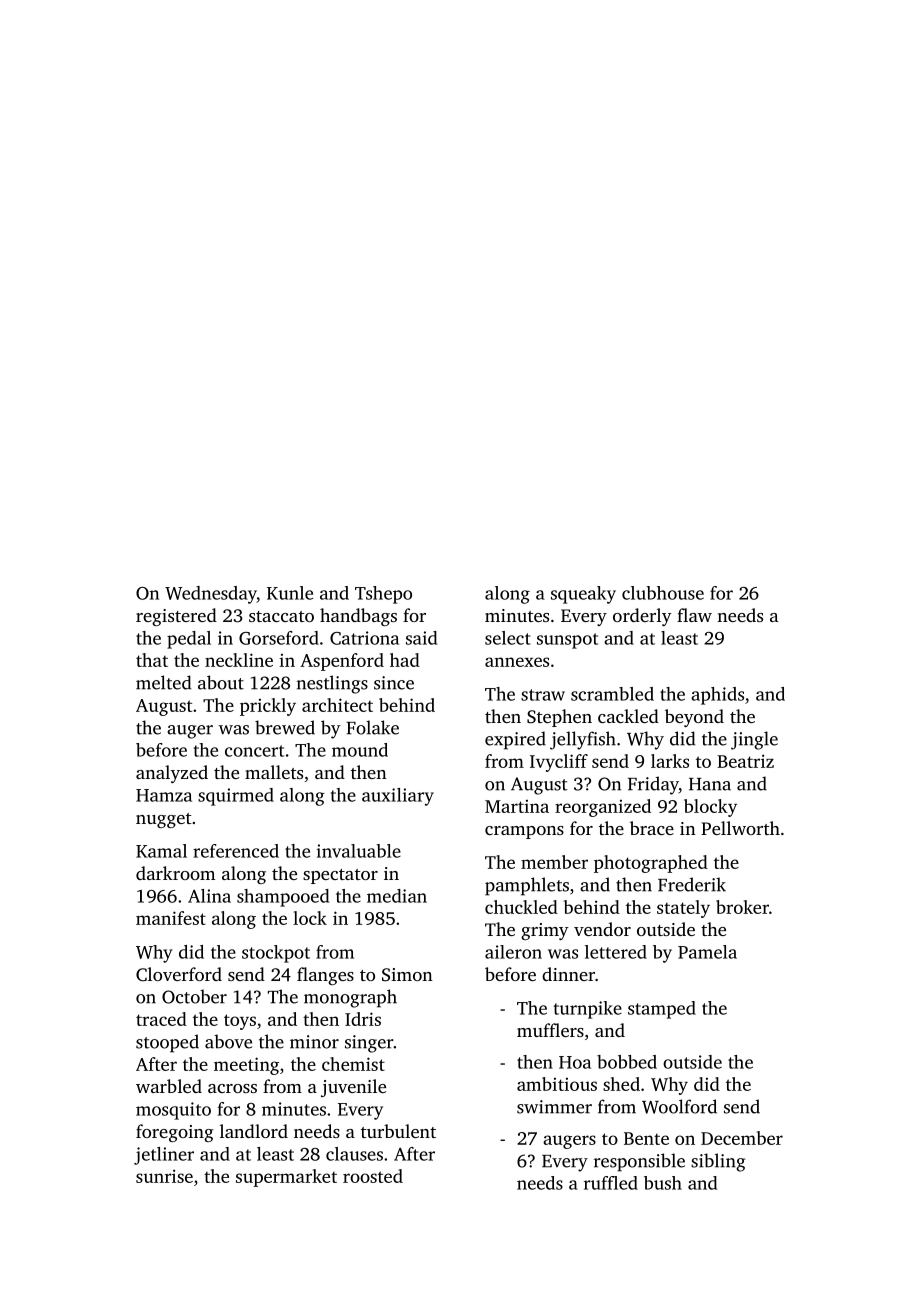  Describe the element at coordinates (398, 1131) in the screenshot. I see `turbulent` at that location.
